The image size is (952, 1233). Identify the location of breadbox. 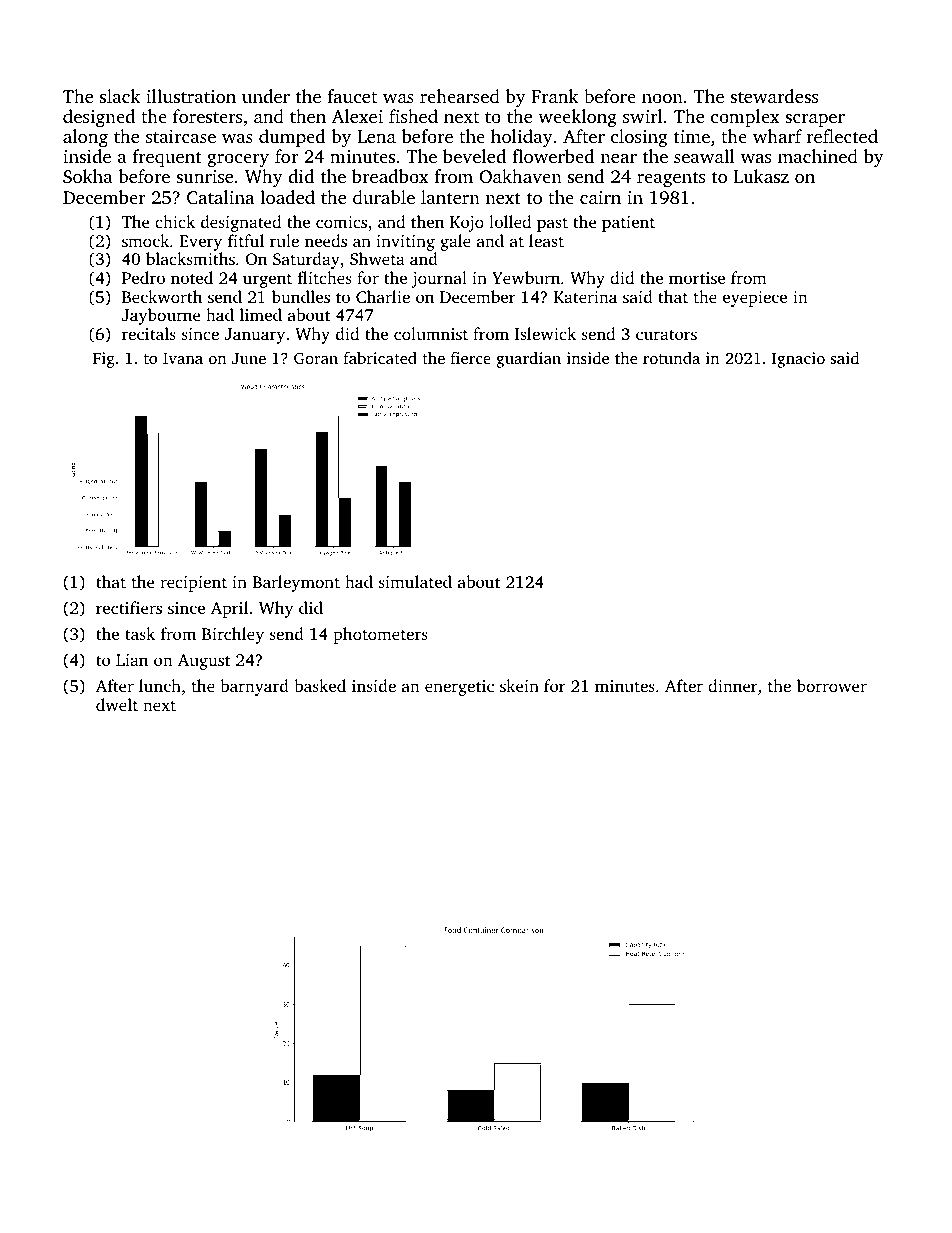
(390, 176).
